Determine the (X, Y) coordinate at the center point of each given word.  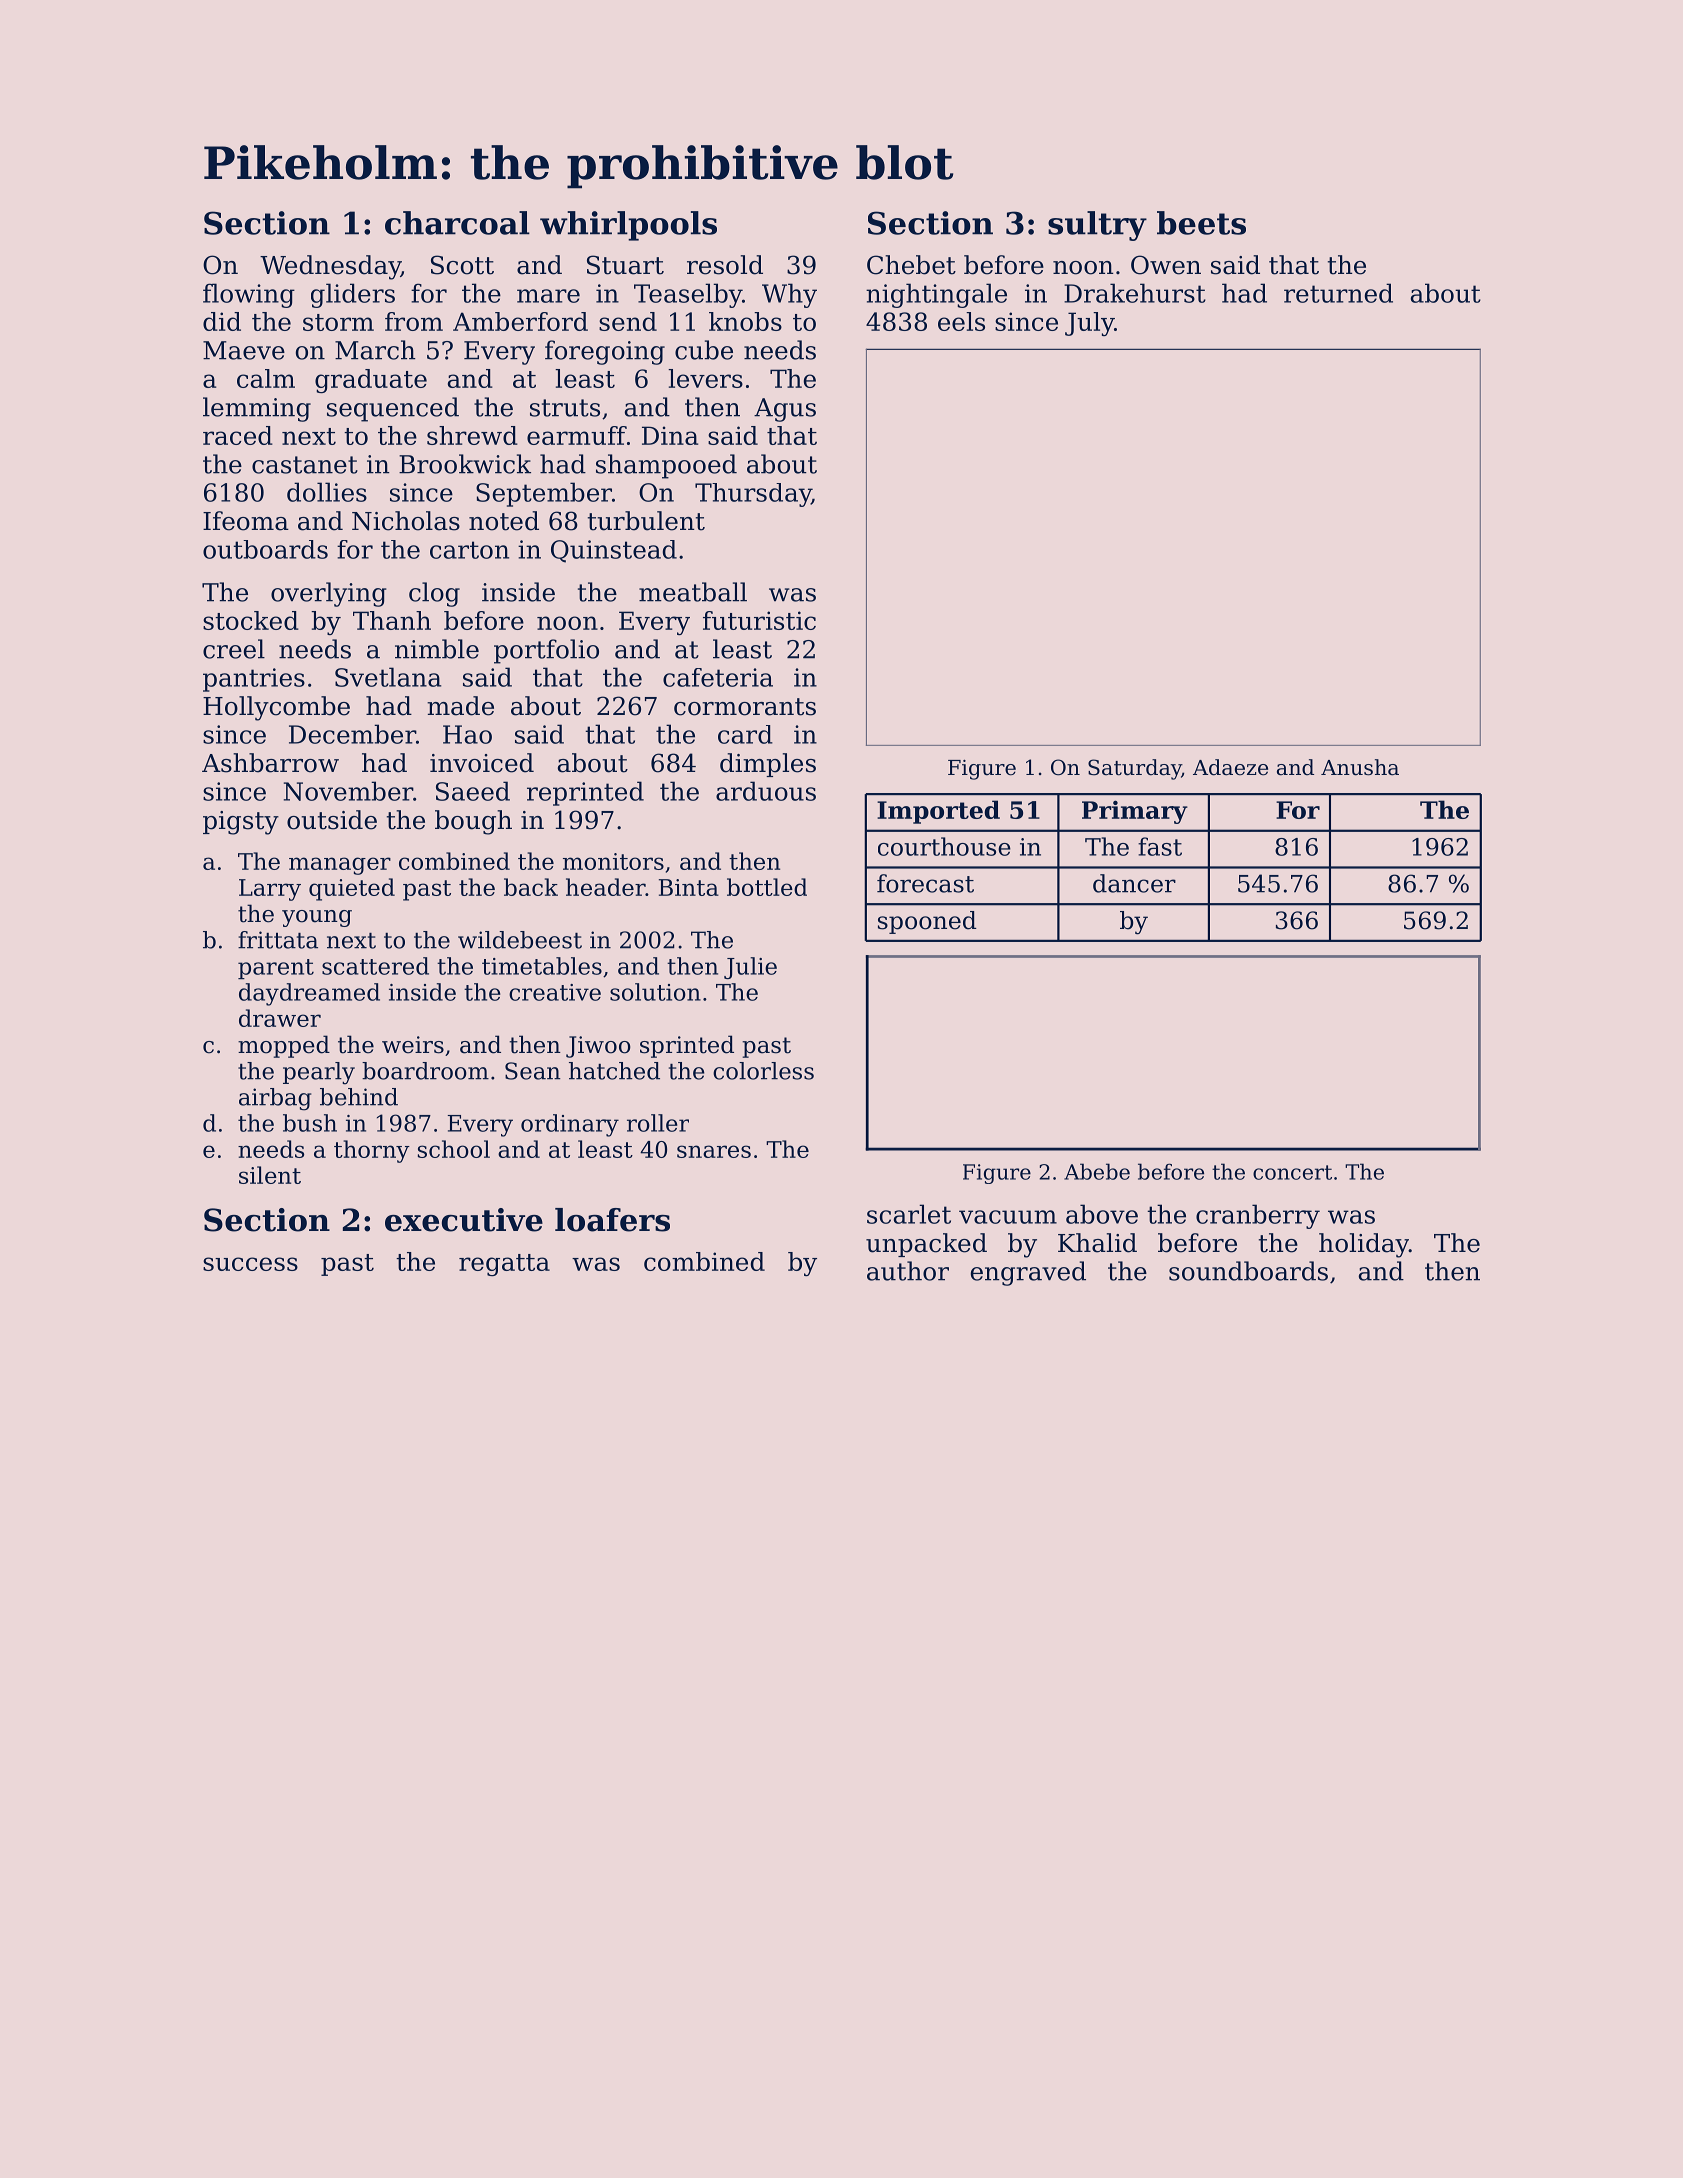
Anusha (1360, 767)
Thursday (753, 495)
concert (1292, 1172)
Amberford (520, 321)
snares (714, 1151)
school (454, 1149)
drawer (280, 1018)
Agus (785, 410)
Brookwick (465, 464)
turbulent (646, 521)
